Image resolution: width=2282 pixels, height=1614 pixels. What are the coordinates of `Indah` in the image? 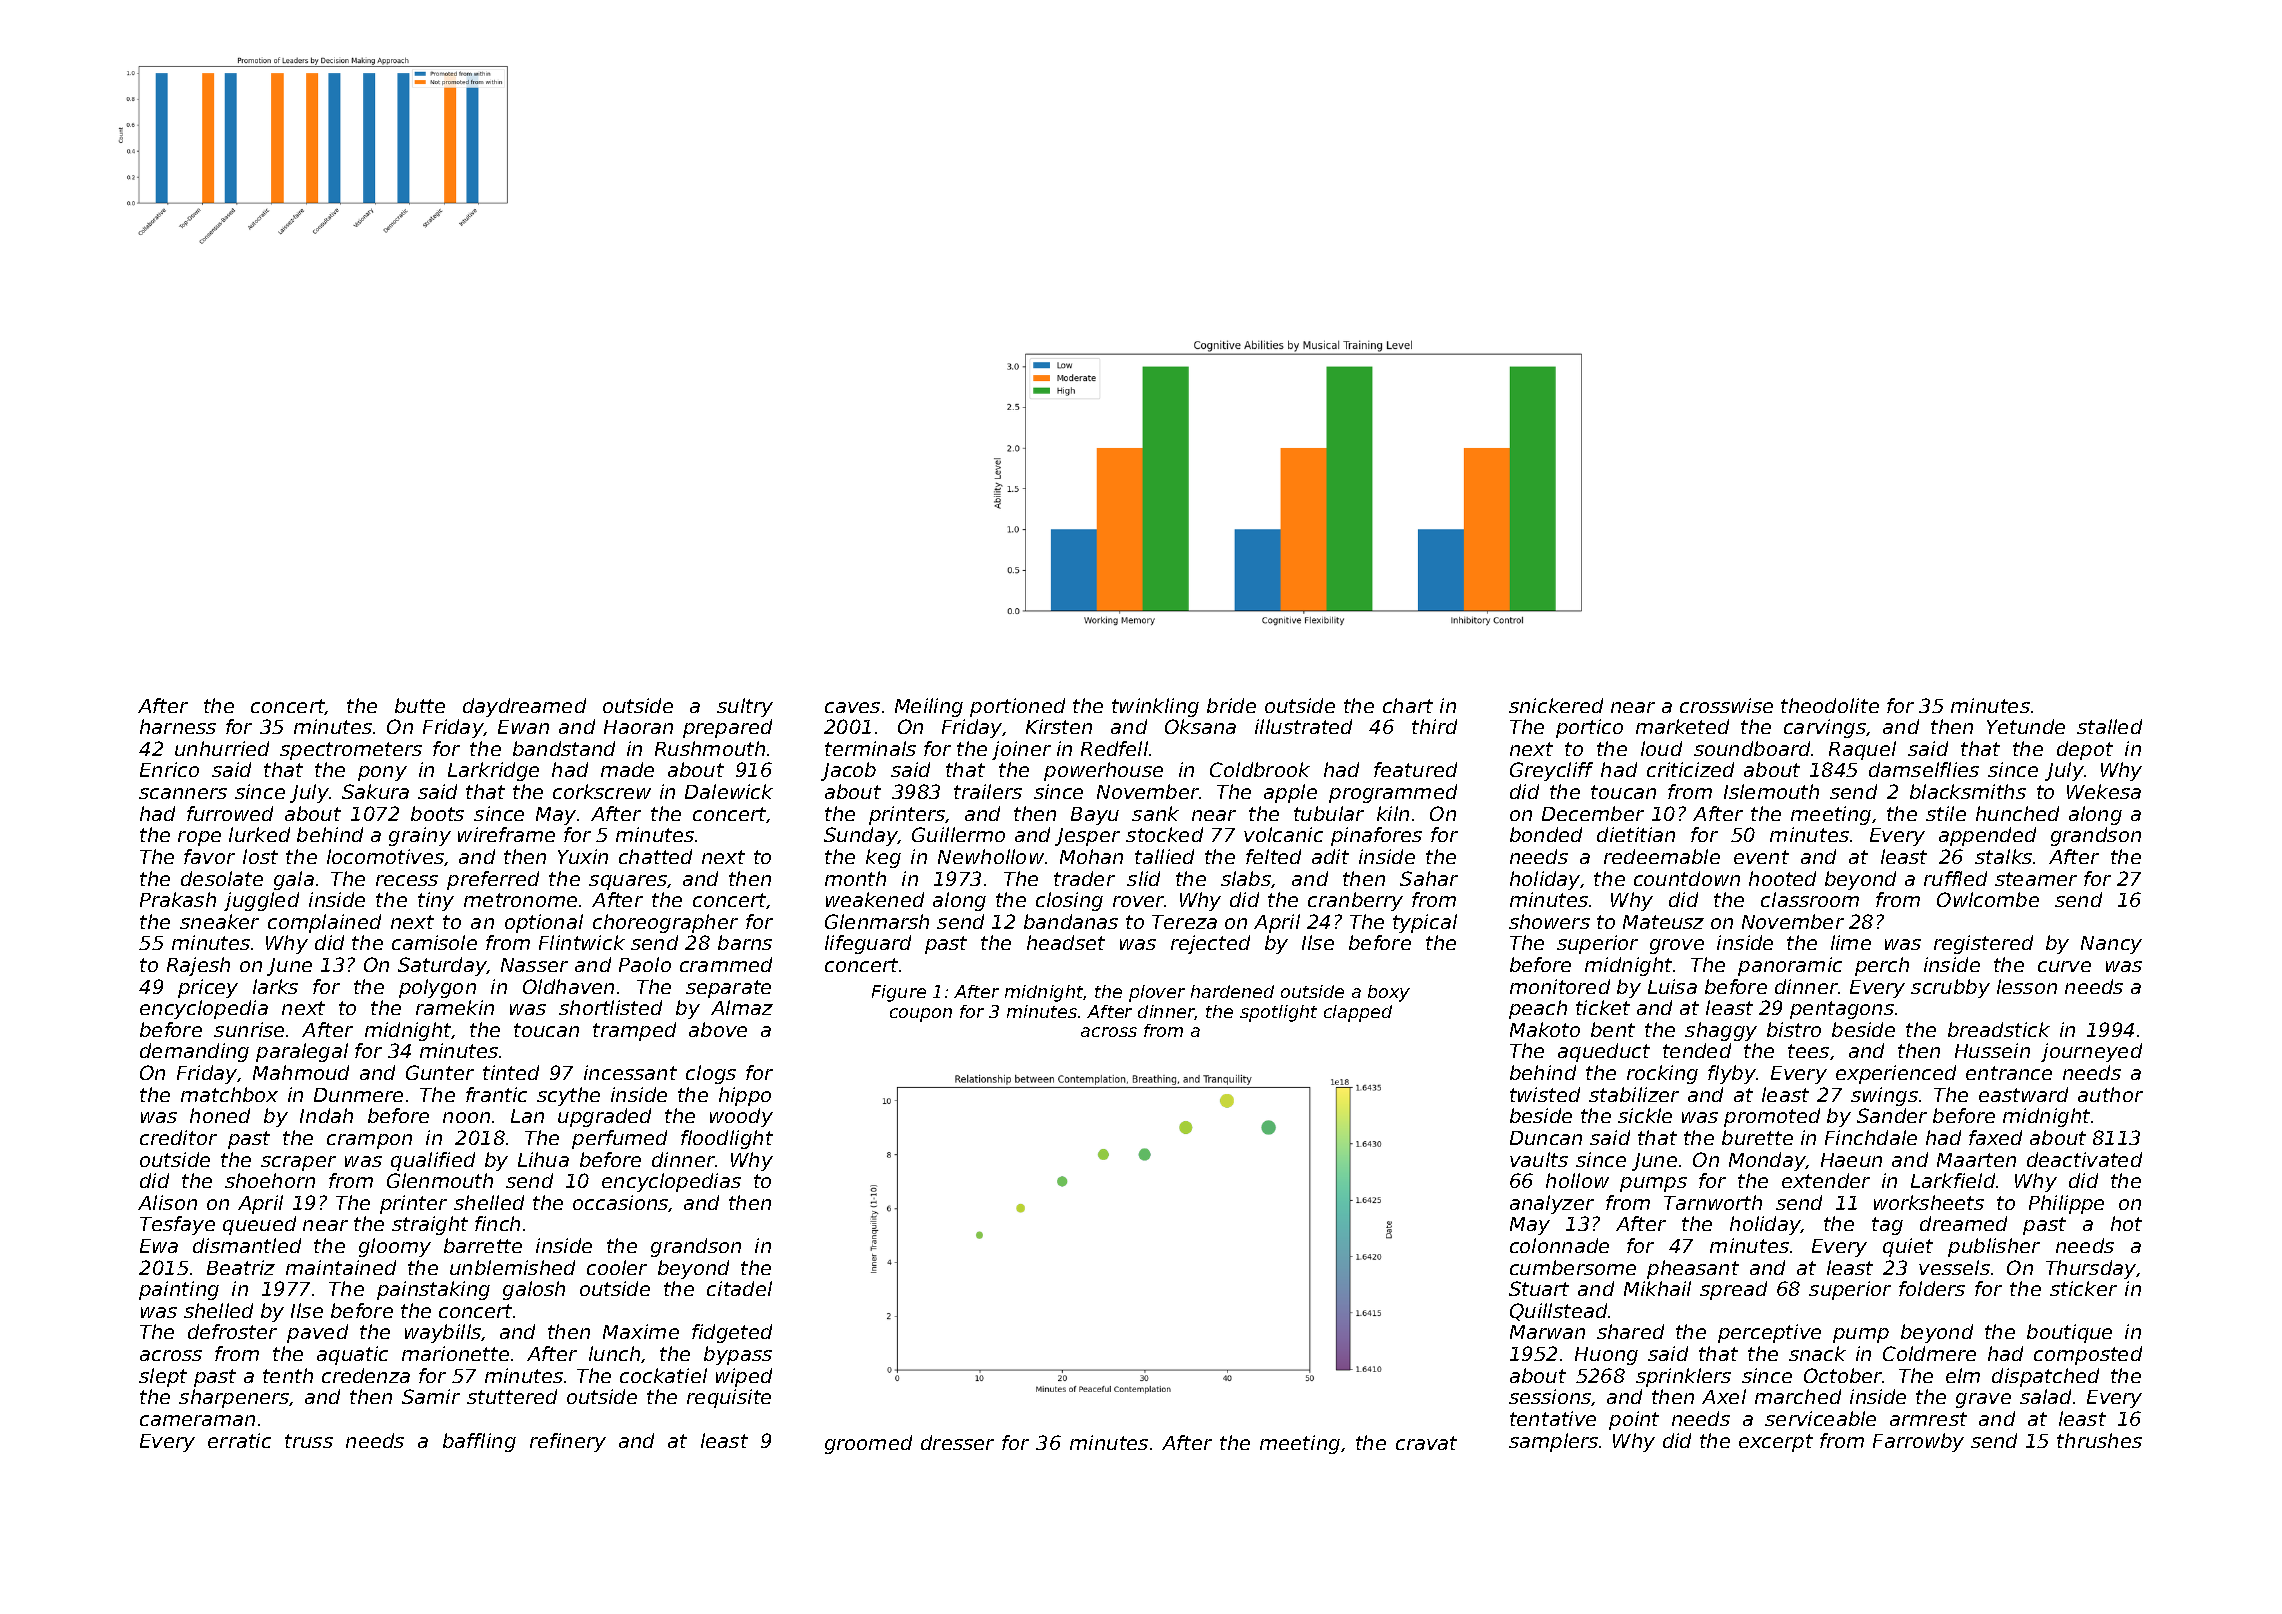 It's located at (326, 1115).
